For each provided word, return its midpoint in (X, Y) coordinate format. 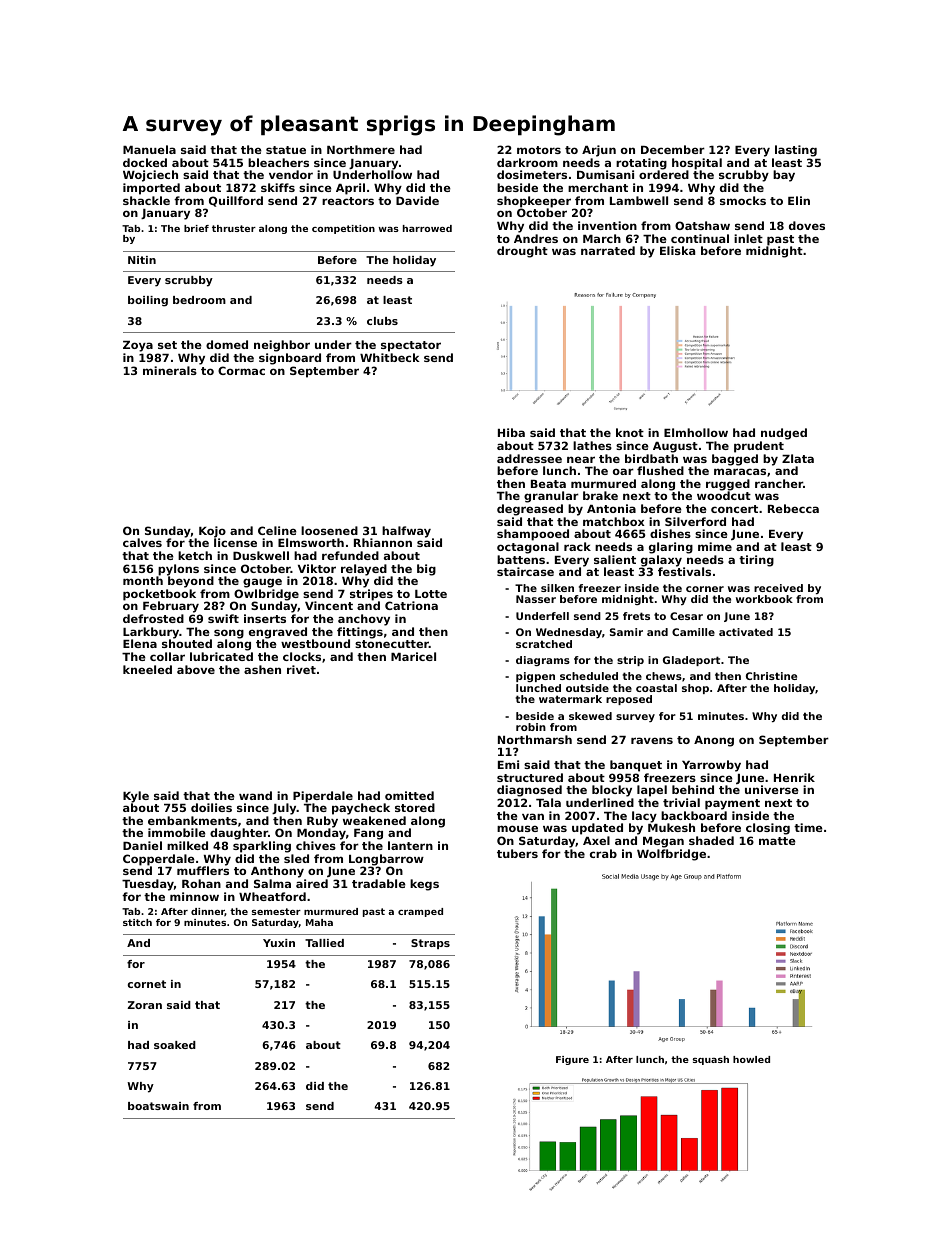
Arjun (599, 151)
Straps (430, 944)
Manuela (149, 149)
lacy (644, 817)
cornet (147, 984)
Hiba (511, 432)
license (235, 542)
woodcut (724, 496)
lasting (796, 151)
